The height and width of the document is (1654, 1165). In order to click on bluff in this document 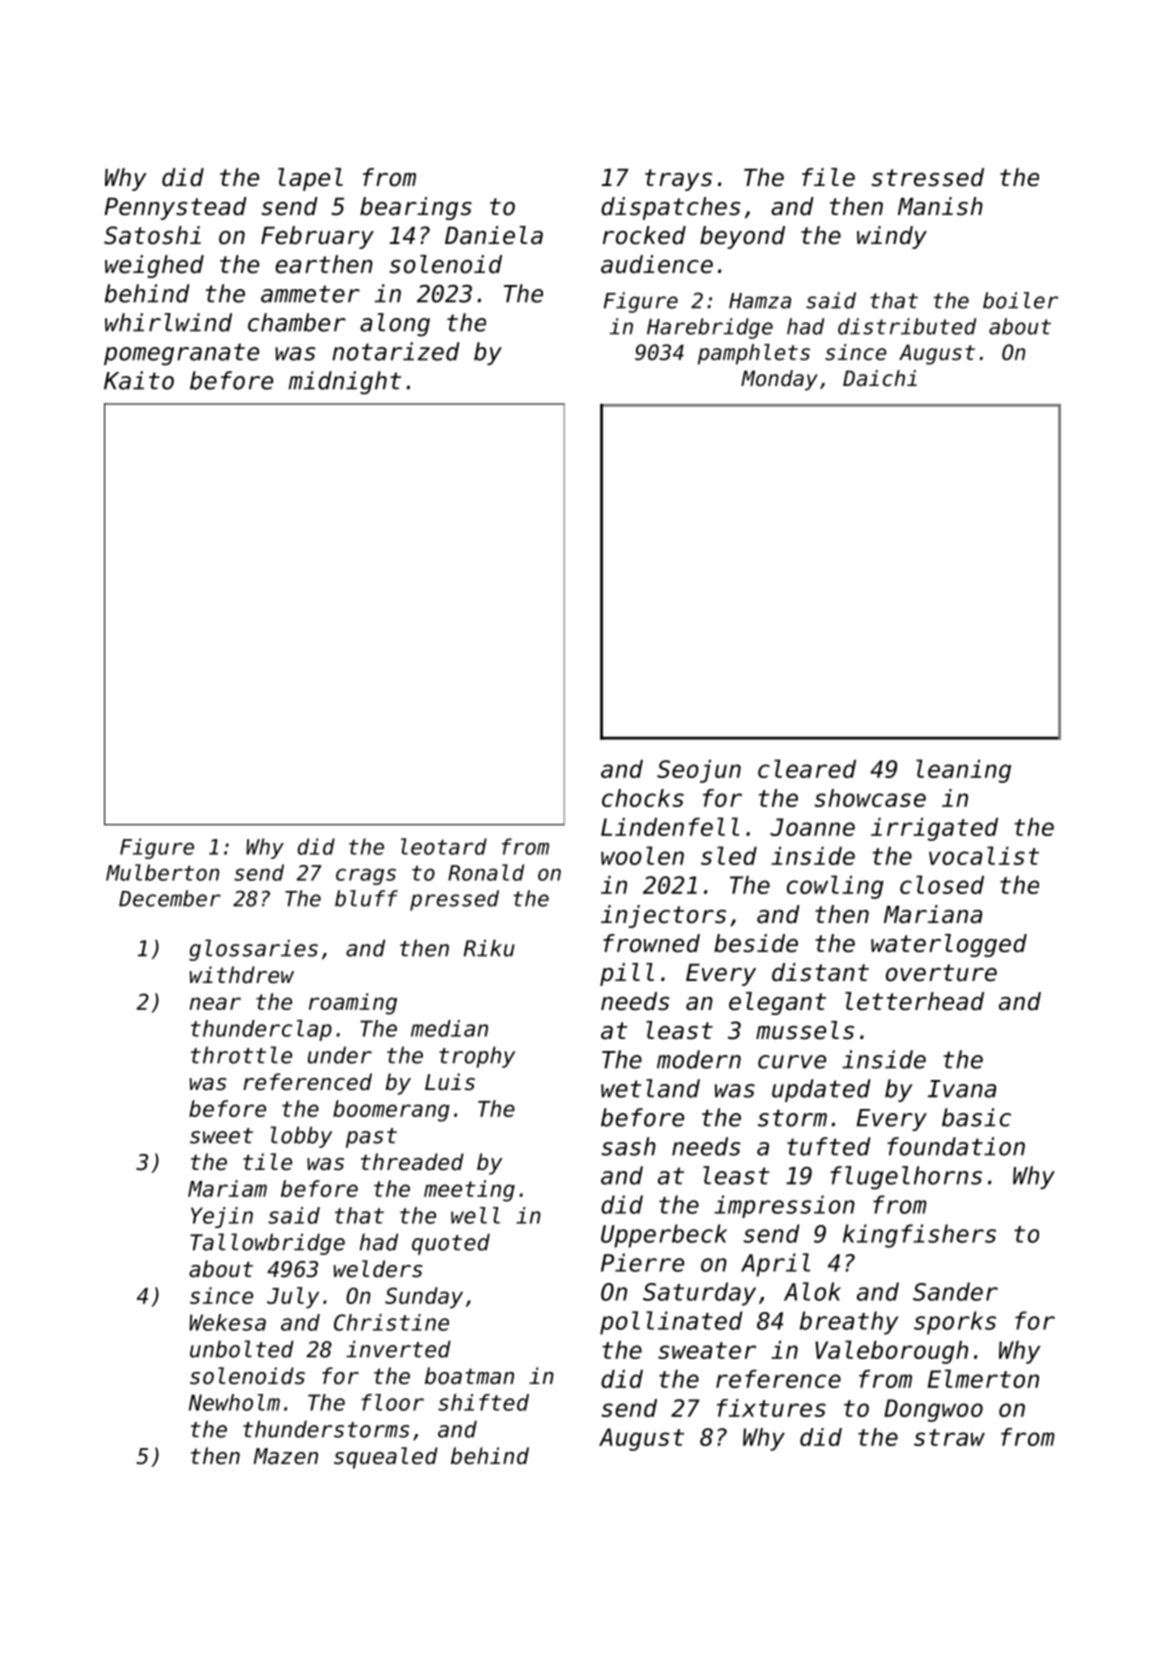, I will do `click(366, 898)`.
